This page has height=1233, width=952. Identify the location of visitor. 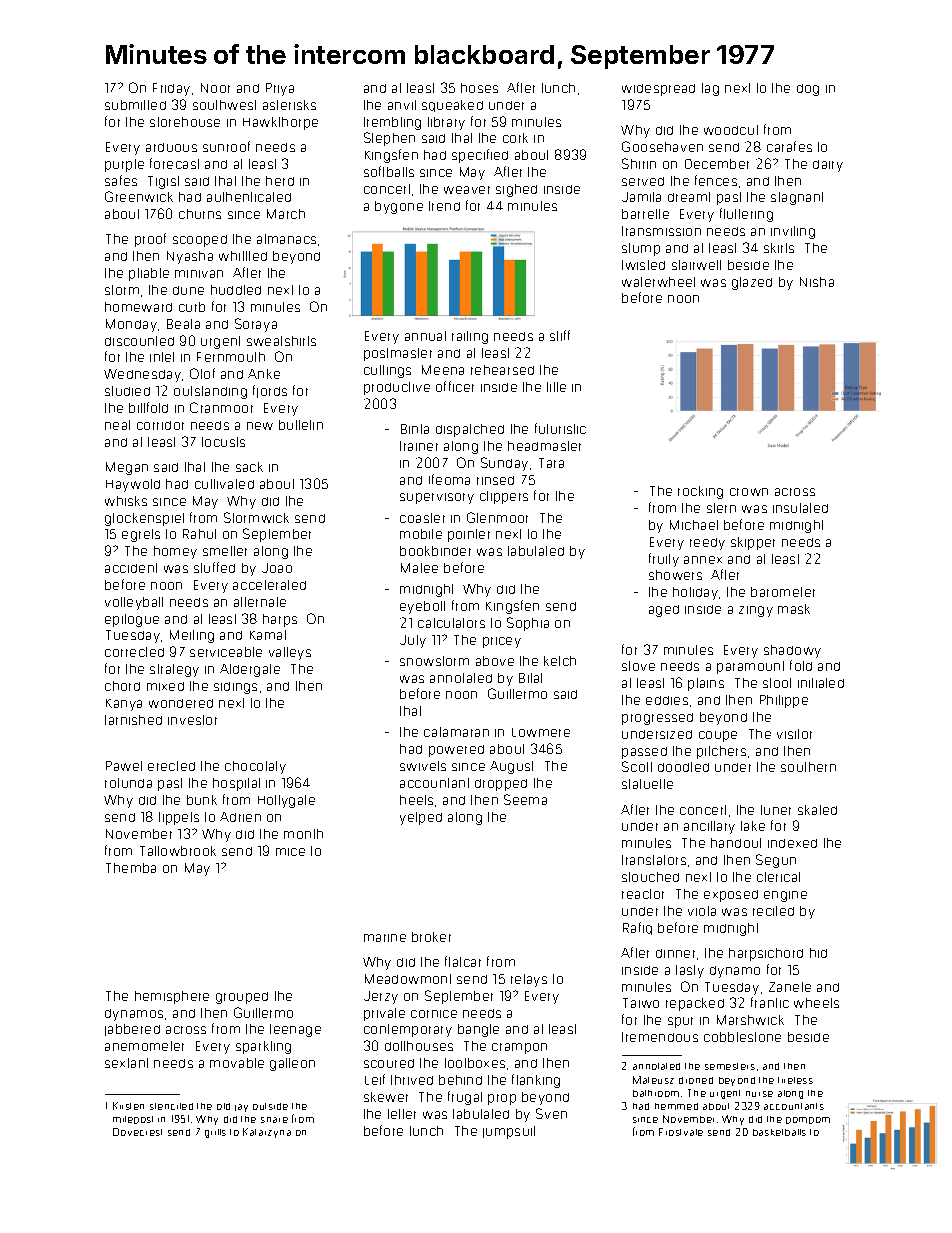
(794, 734).
